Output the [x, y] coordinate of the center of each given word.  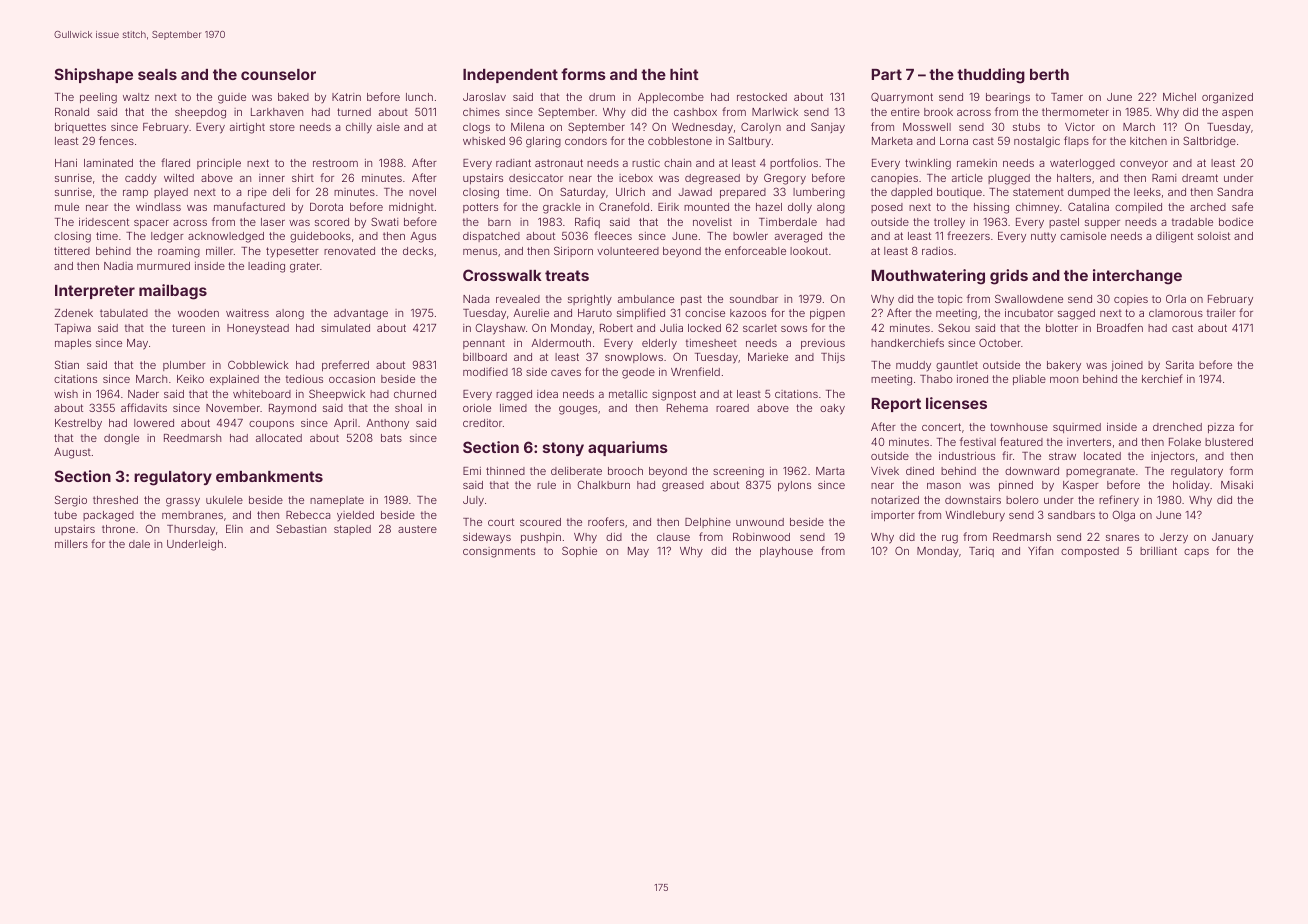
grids [1009, 277]
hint [684, 74]
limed [513, 408]
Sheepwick [337, 394]
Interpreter [95, 292]
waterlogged [1082, 164]
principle [219, 164]
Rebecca [308, 515]
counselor [278, 74]
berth [1049, 74]
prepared [743, 193]
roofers [606, 521]
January [1232, 538]
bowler [750, 236]
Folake [1185, 442]
